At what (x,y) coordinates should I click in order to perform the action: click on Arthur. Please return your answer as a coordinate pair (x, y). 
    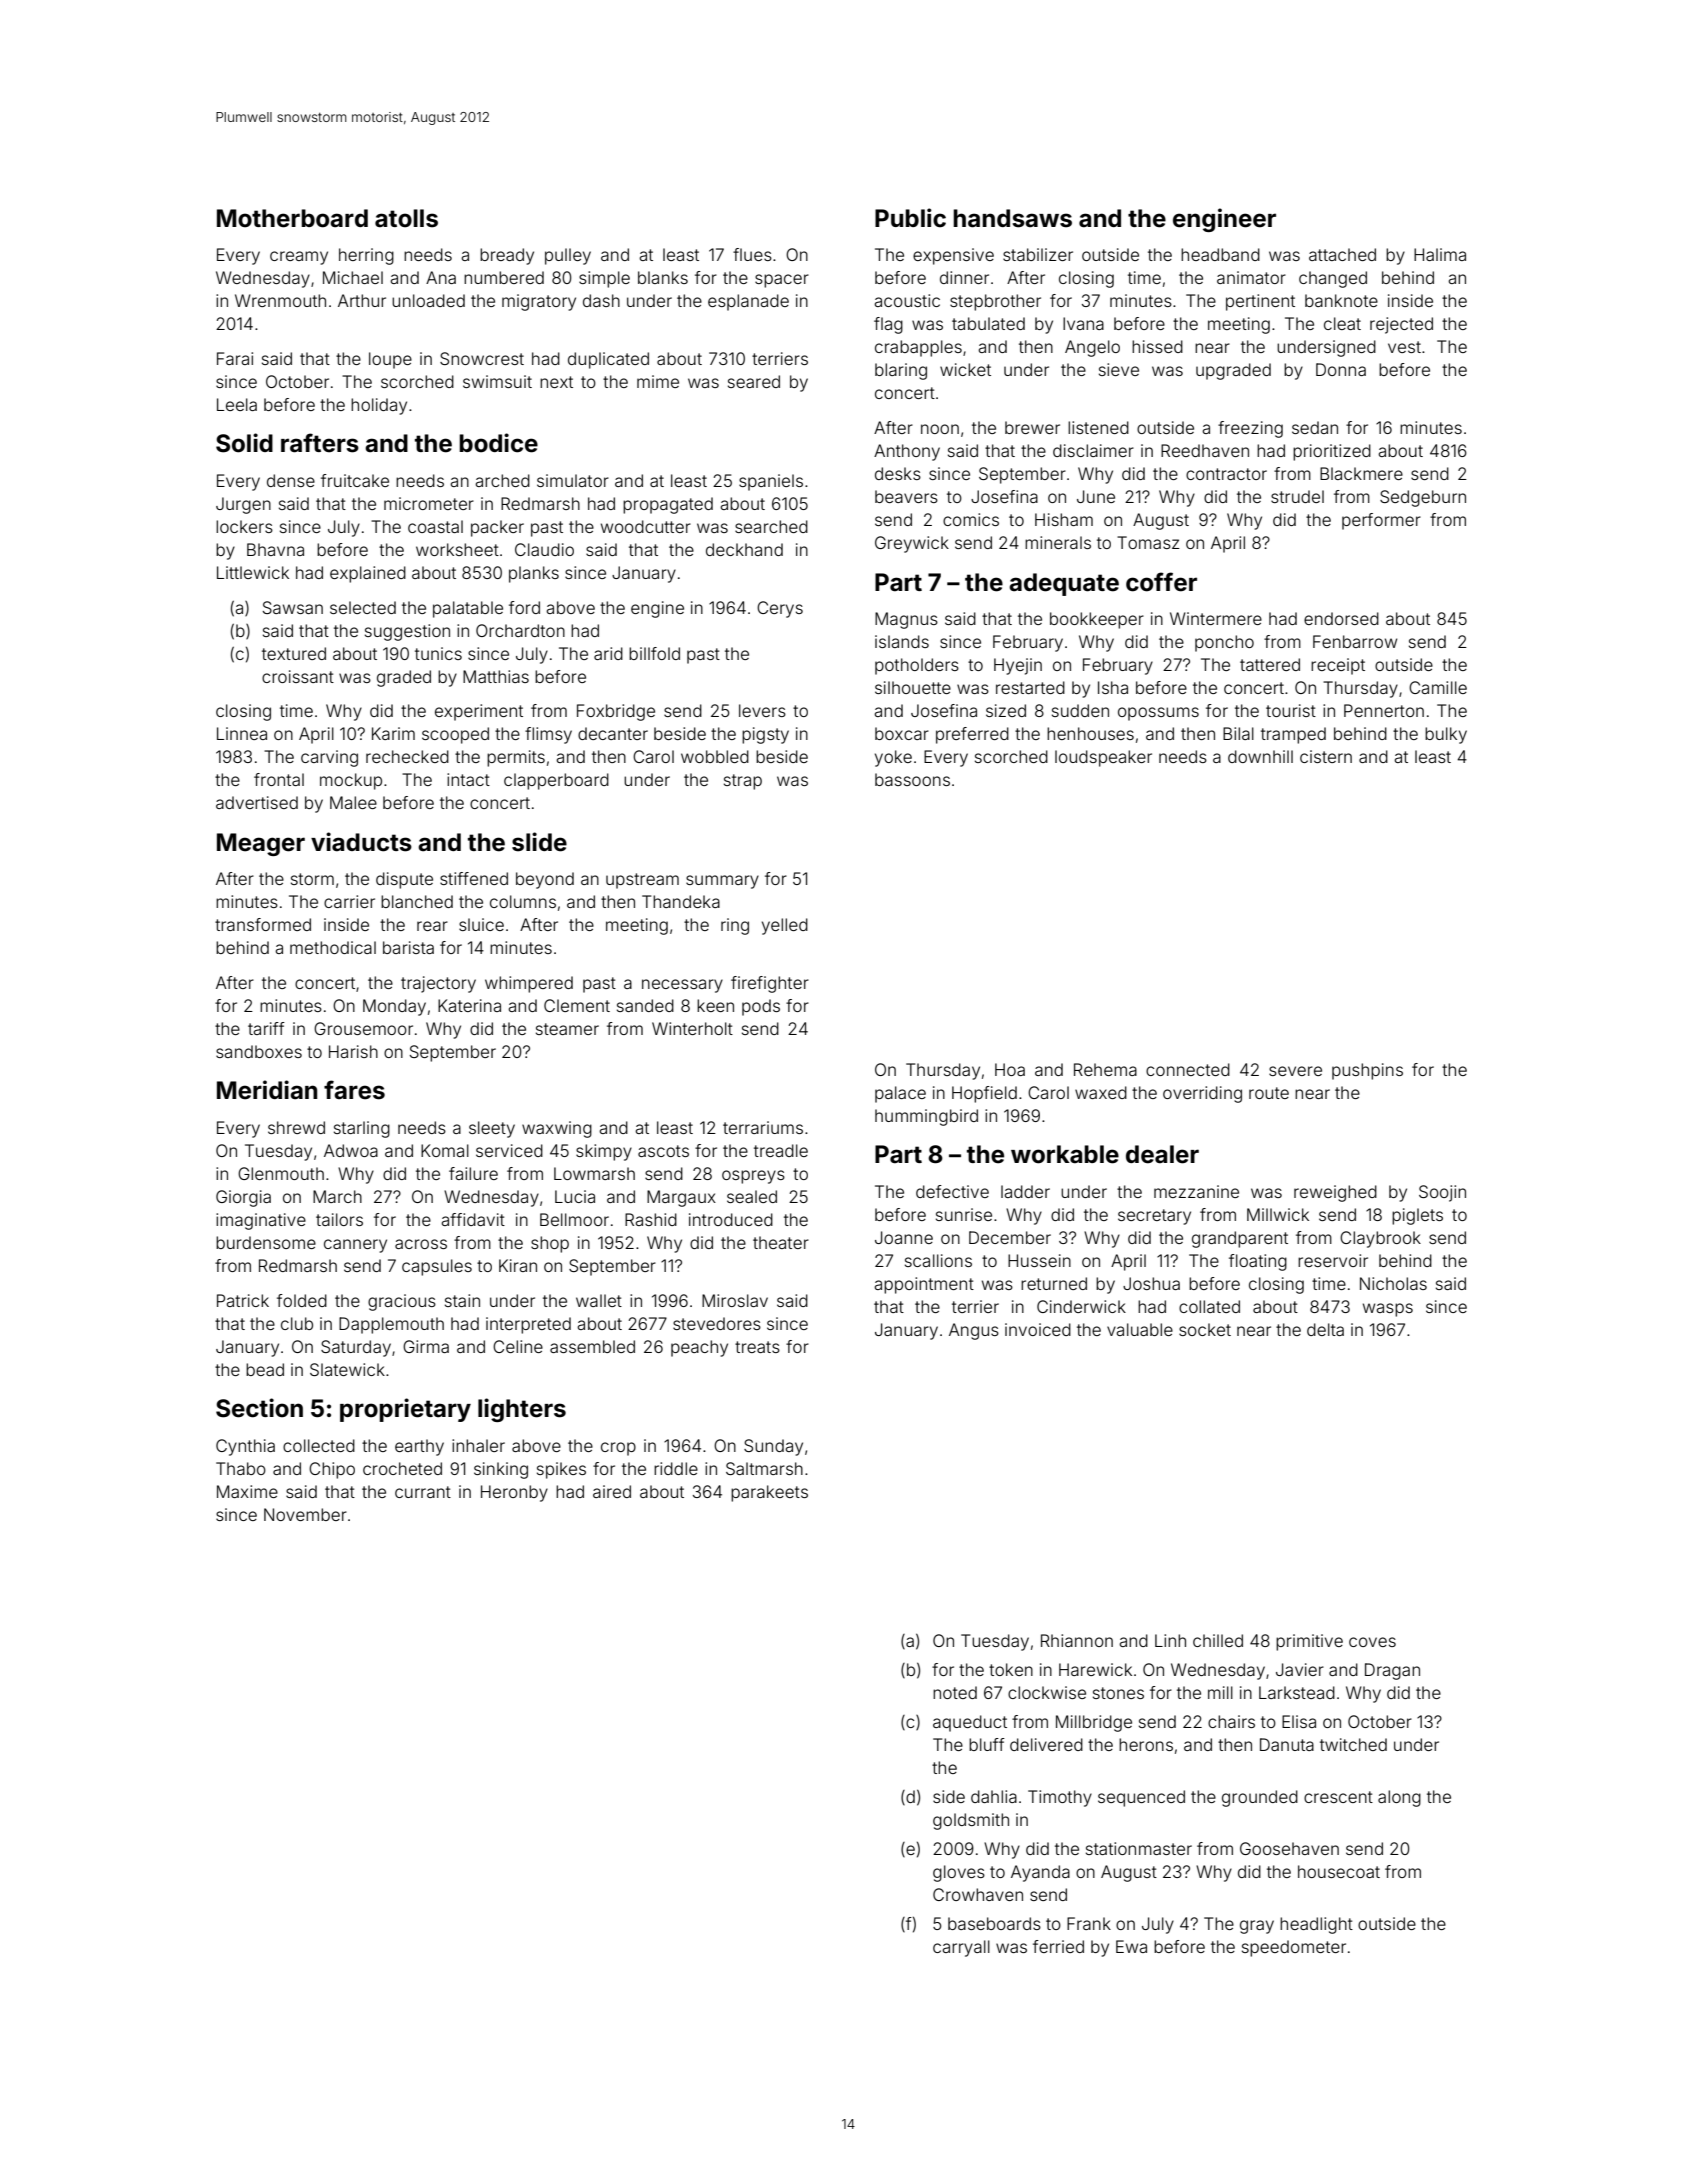
    Looking at the image, I should click on (362, 300).
